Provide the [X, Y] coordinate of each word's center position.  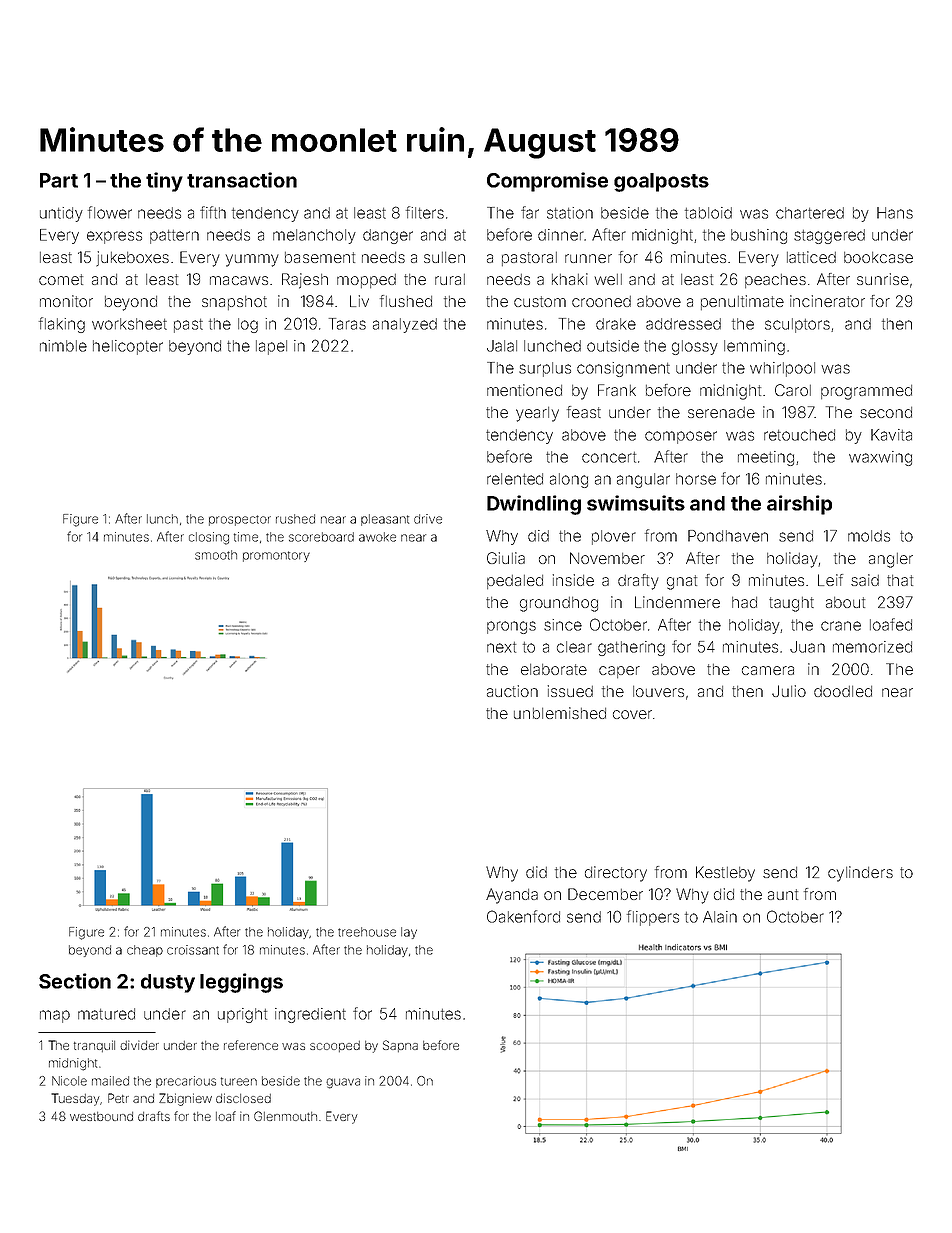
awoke [377, 537]
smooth [216, 555]
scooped [335, 1046]
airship [799, 505]
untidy [61, 214]
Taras [347, 324]
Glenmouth [285, 1116]
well [608, 279]
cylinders [860, 874]
